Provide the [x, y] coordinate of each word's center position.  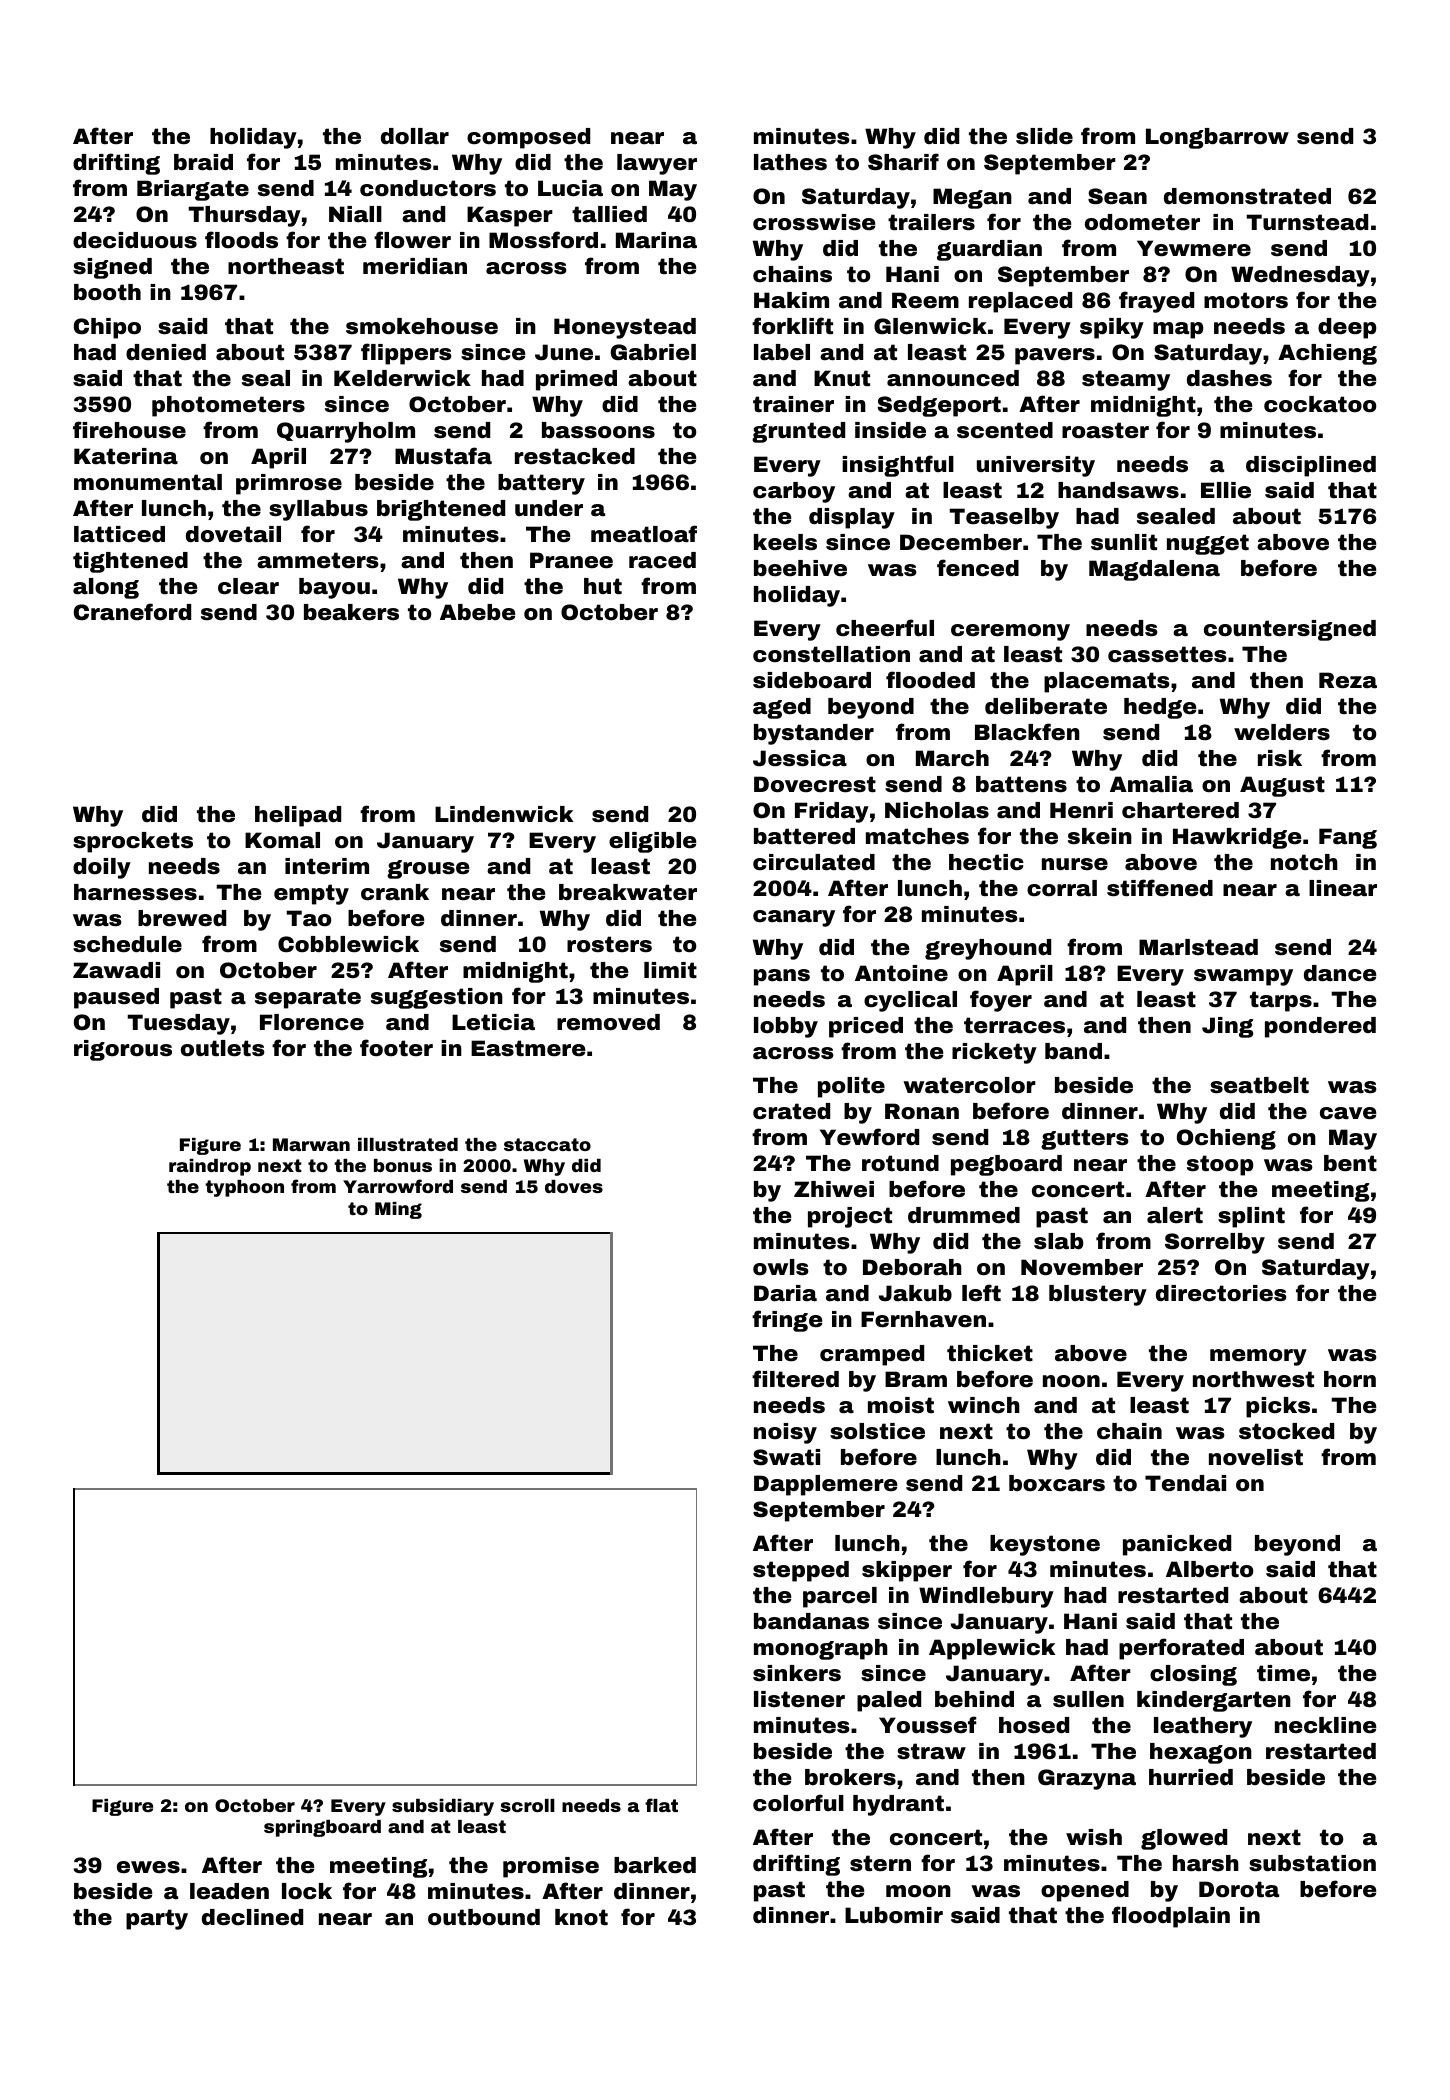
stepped [801, 1571]
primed [576, 380]
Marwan [311, 1144]
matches [917, 836]
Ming [398, 1210]
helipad [298, 816]
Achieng [1327, 354]
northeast [286, 266]
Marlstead [1198, 947]
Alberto [1209, 1569]
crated [791, 1111]
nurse [1075, 864]
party [157, 1919]
